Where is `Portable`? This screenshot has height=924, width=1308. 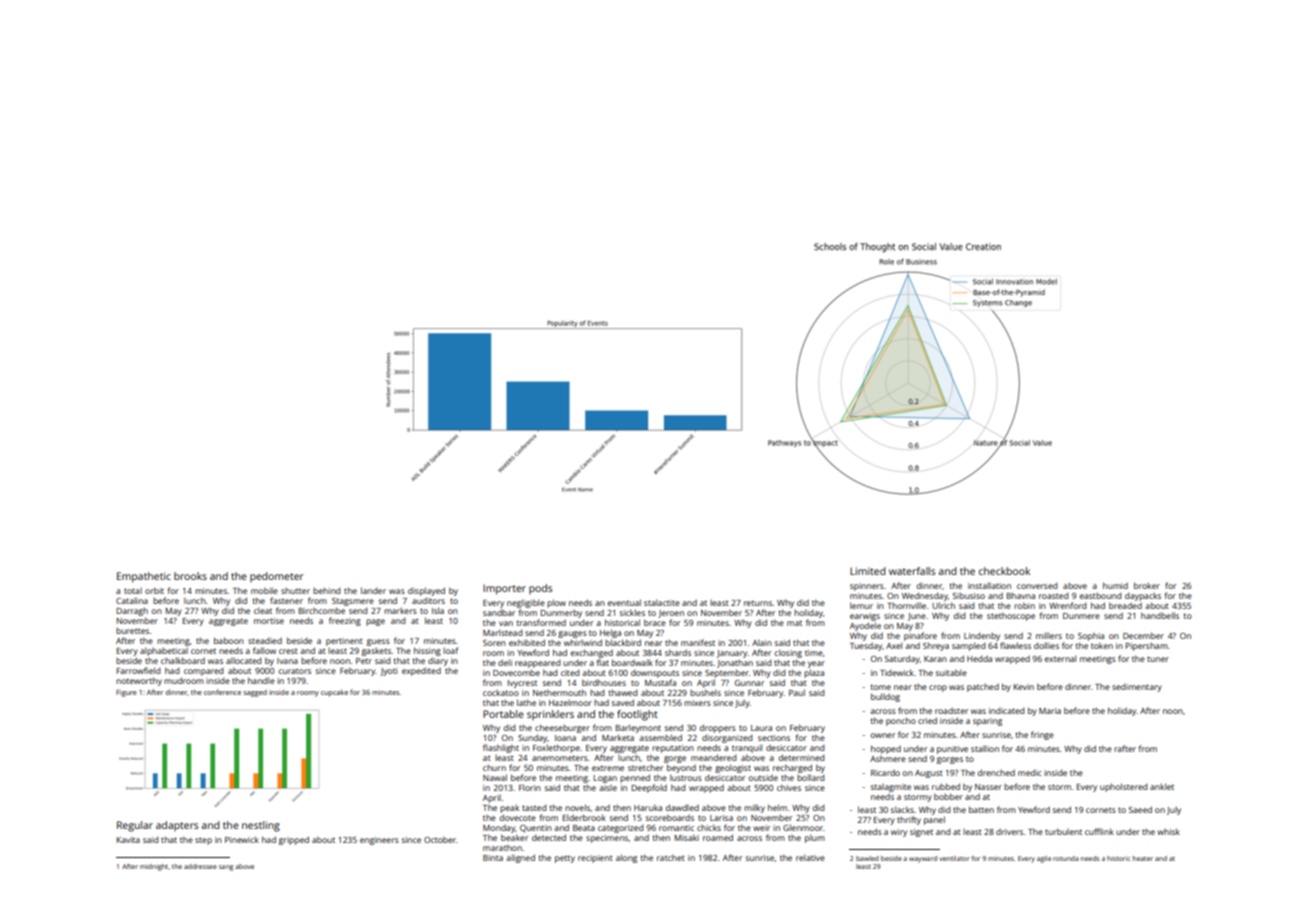 Portable is located at coordinates (503, 714).
